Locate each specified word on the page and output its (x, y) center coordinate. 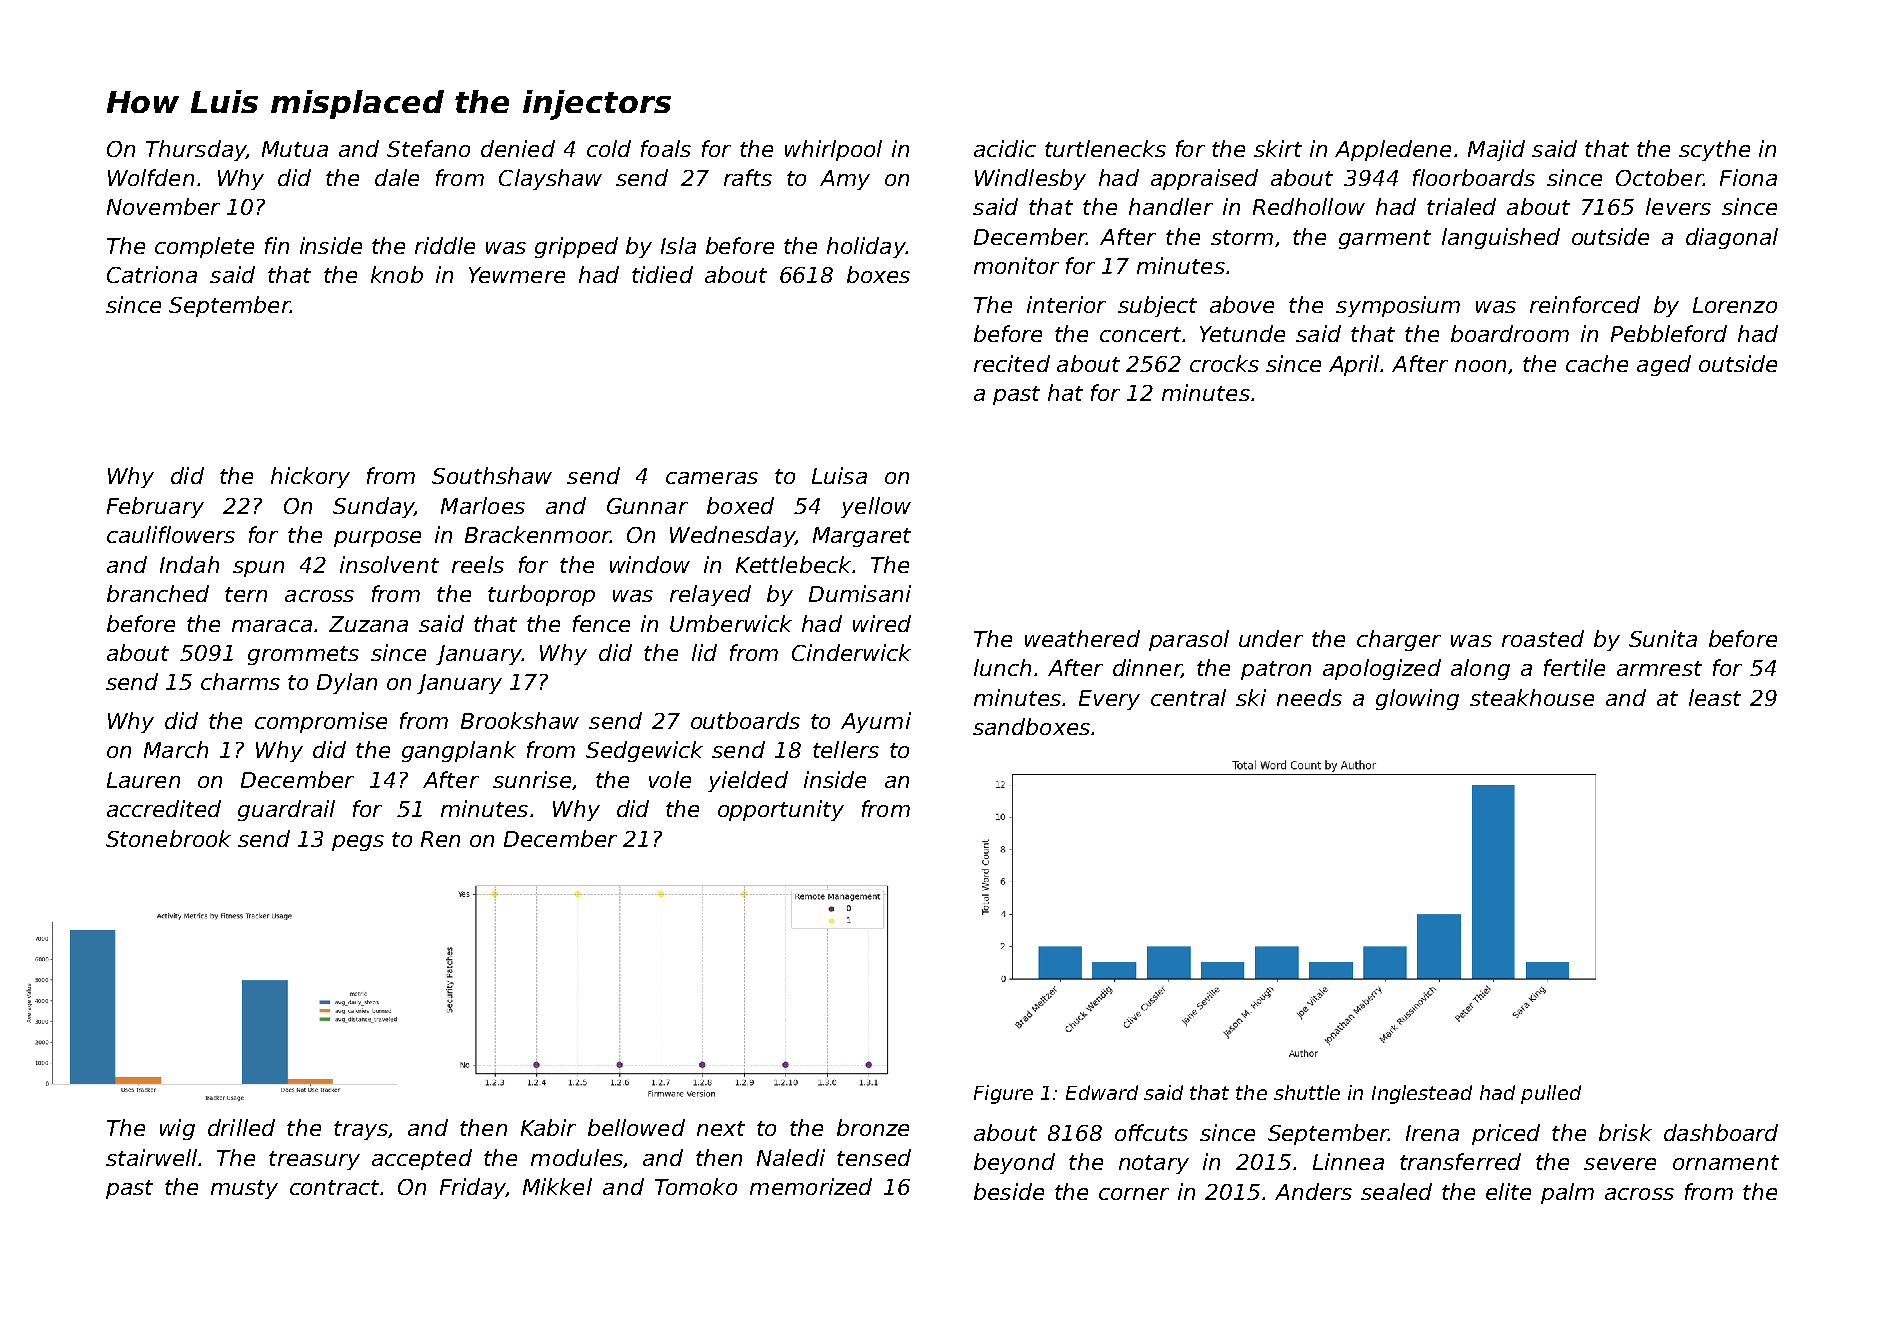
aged (1664, 365)
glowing (1417, 699)
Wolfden (151, 177)
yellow (876, 507)
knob (397, 274)
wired (882, 623)
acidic (1005, 148)
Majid (1496, 150)
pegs (358, 843)
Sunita (1663, 638)
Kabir (548, 1127)
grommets (303, 655)
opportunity (781, 810)
